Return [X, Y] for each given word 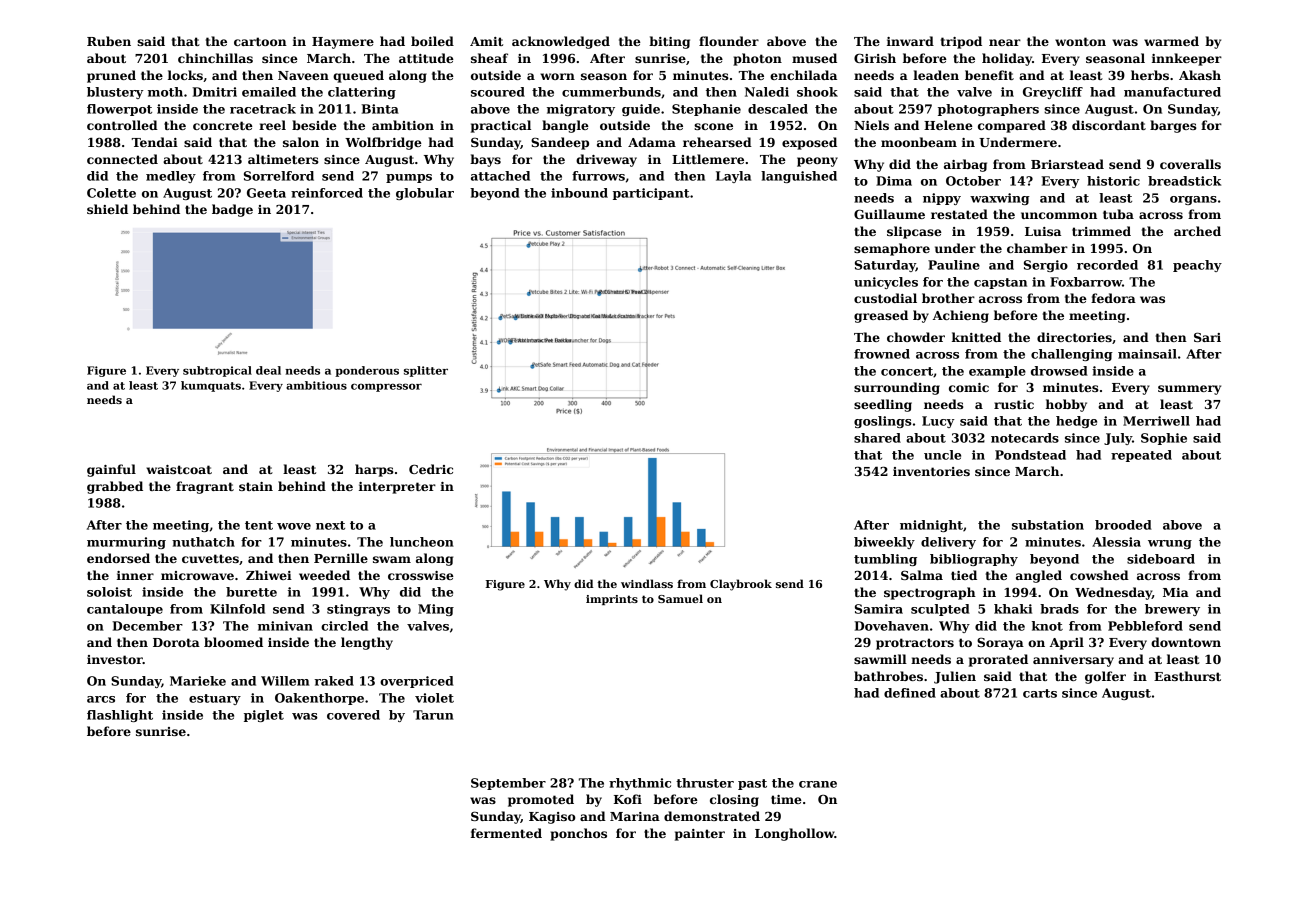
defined [910, 693]
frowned [882, 354]
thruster [705, 783]
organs [1193, 200]
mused [814, 58]
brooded [1123, 525]
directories [1074, 337]
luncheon [422, 542]
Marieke [198, 681]
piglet [264, 716]
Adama [652, 142]
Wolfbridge [383, 143]
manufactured [1172, 92]
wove [294, 526]
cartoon [260, 41]
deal [268, 370]
